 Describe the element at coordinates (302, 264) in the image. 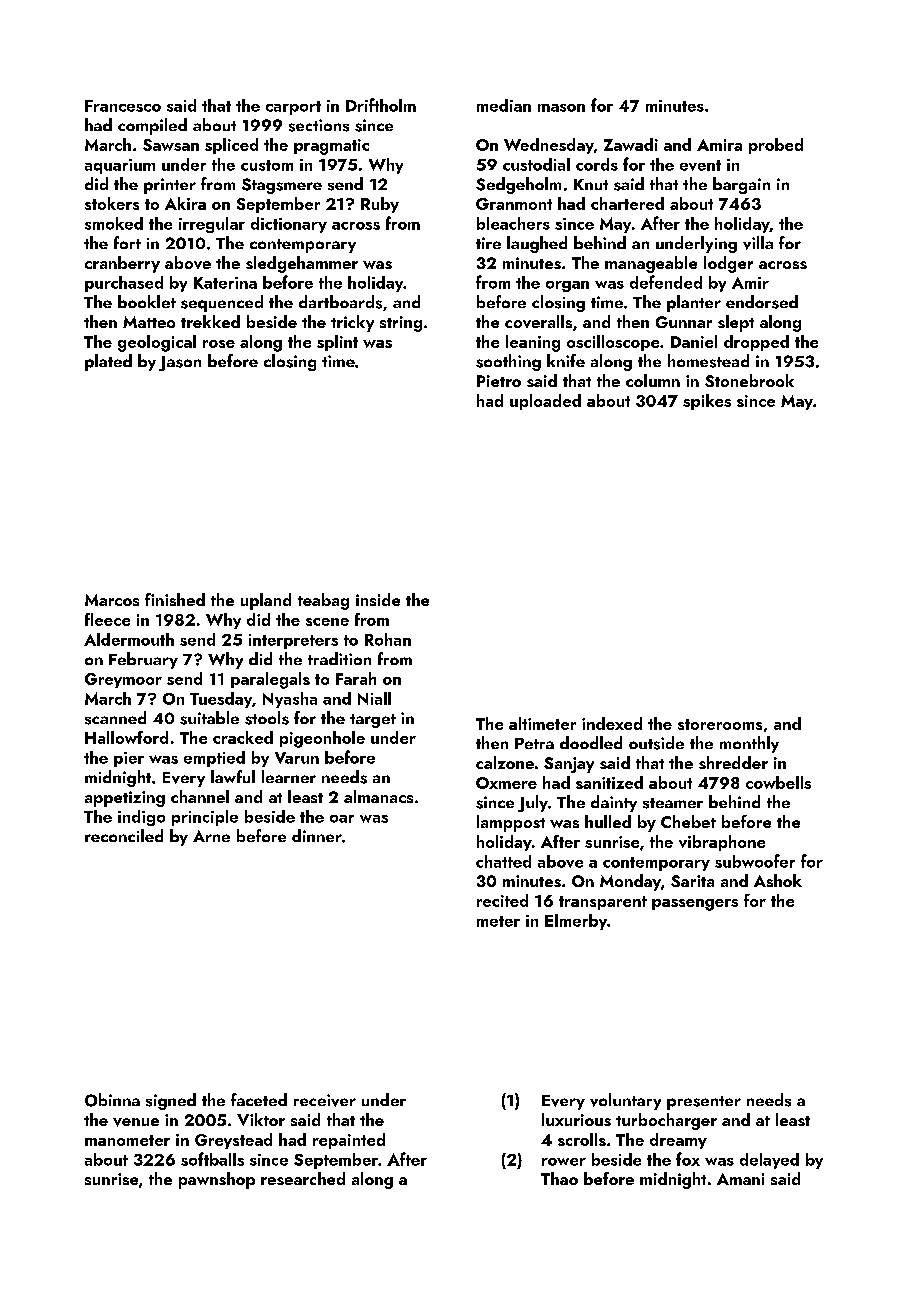

I see `sledgehammer` at that location.
